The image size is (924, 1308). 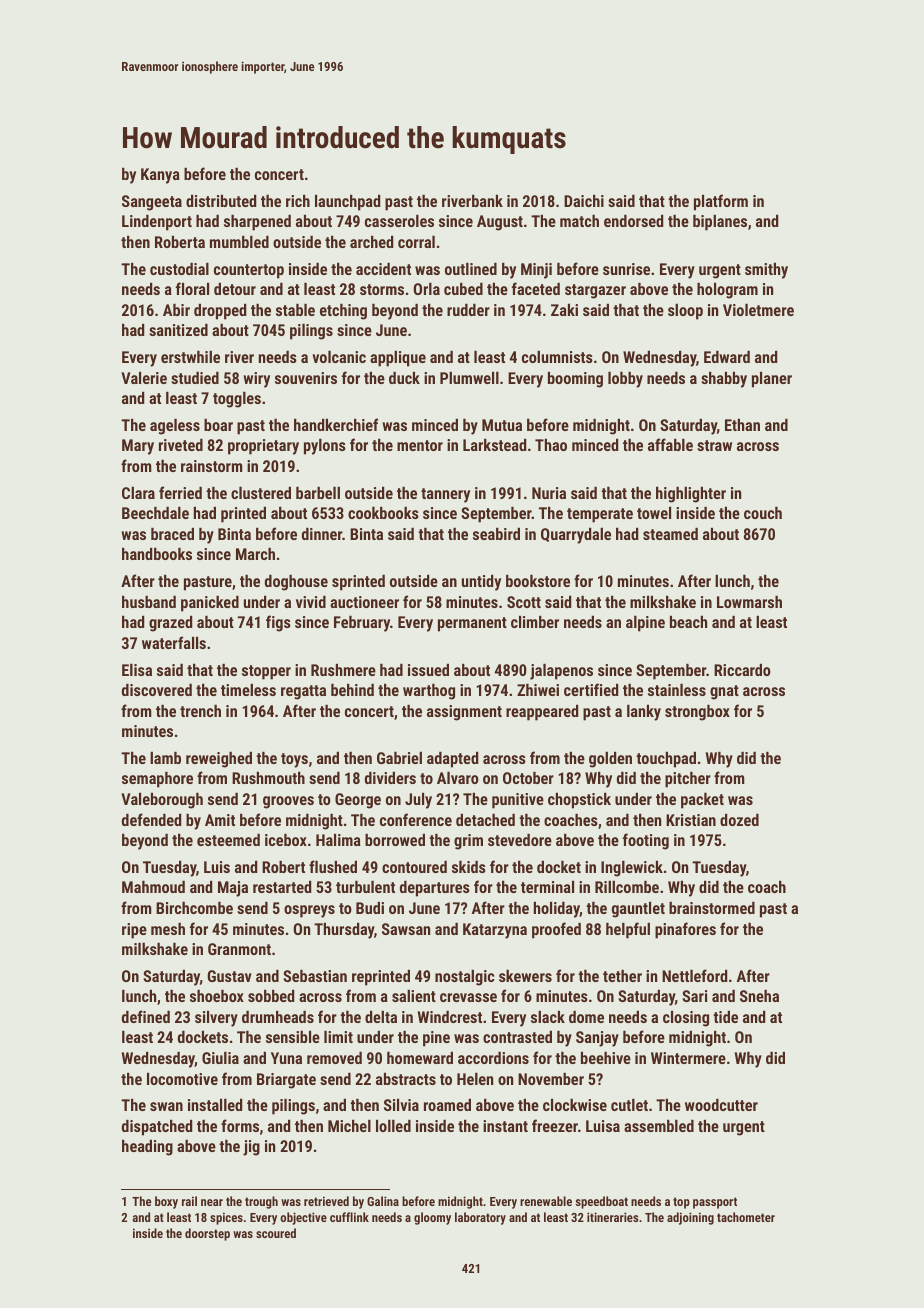 What do you see at coordinates (721, 202) in the document?
I see `platform` at bounding box center [721, 202].
